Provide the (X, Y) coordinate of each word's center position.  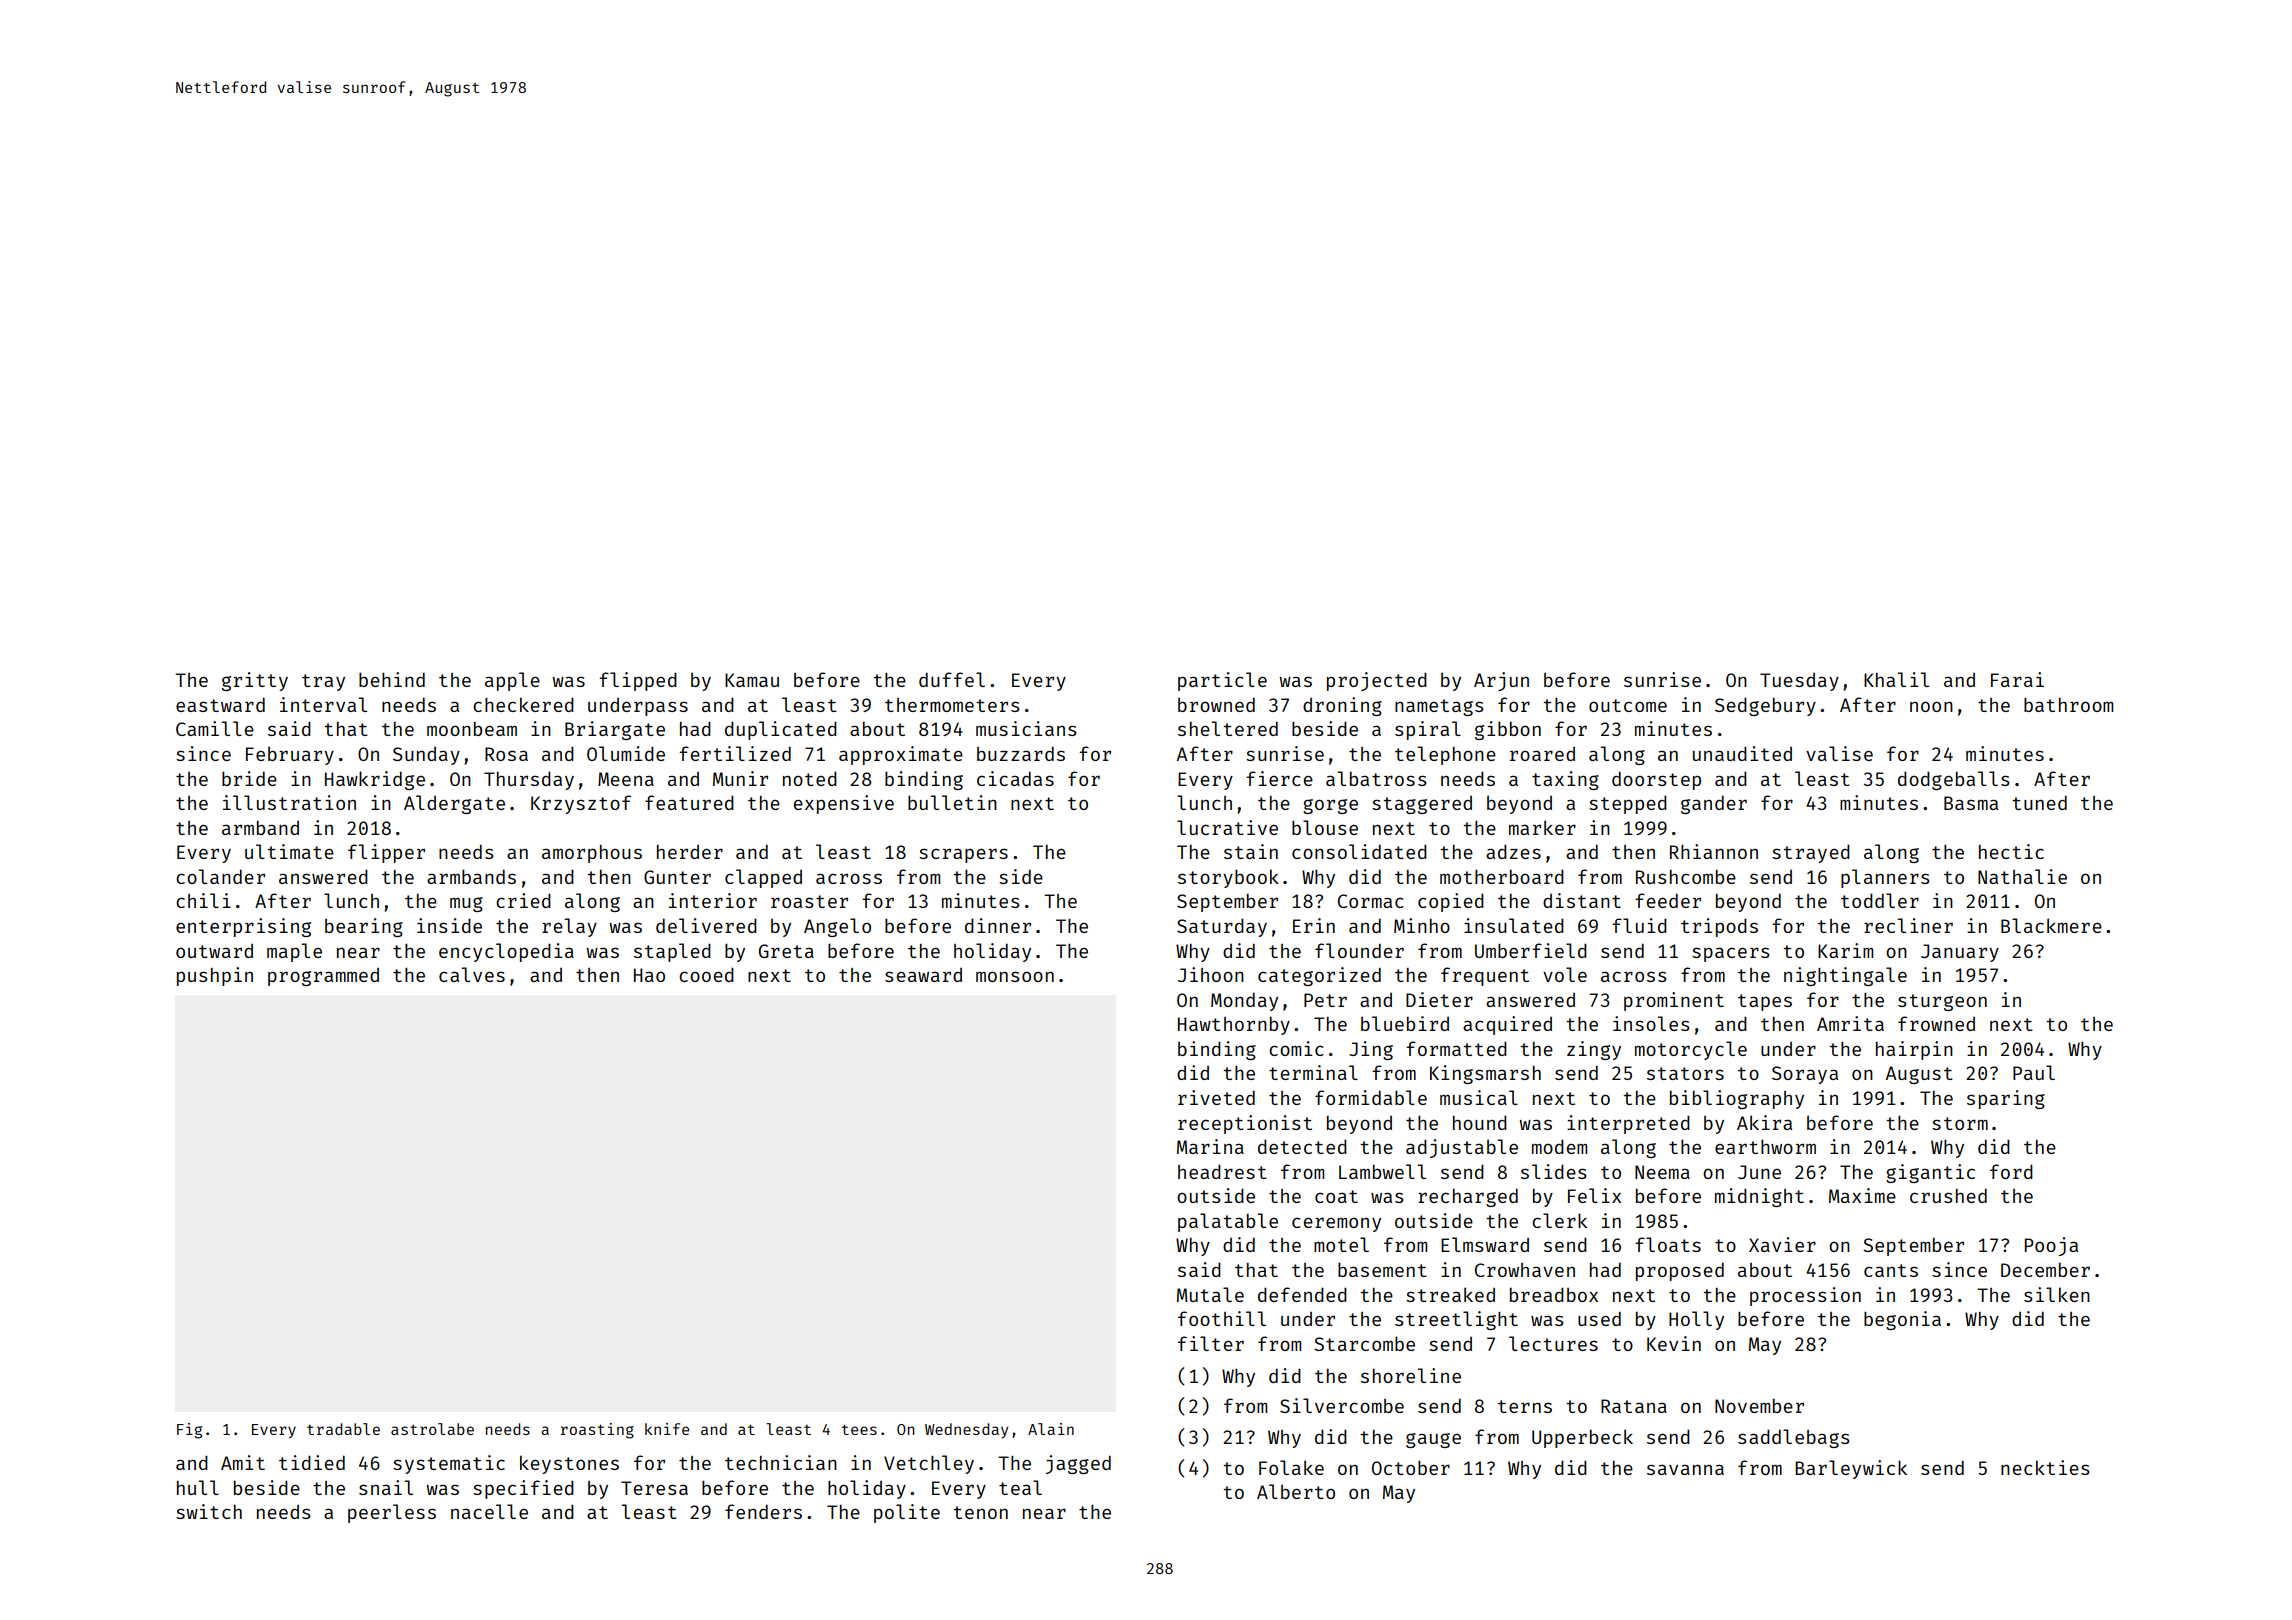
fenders (763, 1511)
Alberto (1296, 1491)
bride (249, 778)
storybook (1228, 878)
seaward (923, 975)
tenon (980, 1512)
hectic (2011, 851)
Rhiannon (1714, 851)
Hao (649, 975)
